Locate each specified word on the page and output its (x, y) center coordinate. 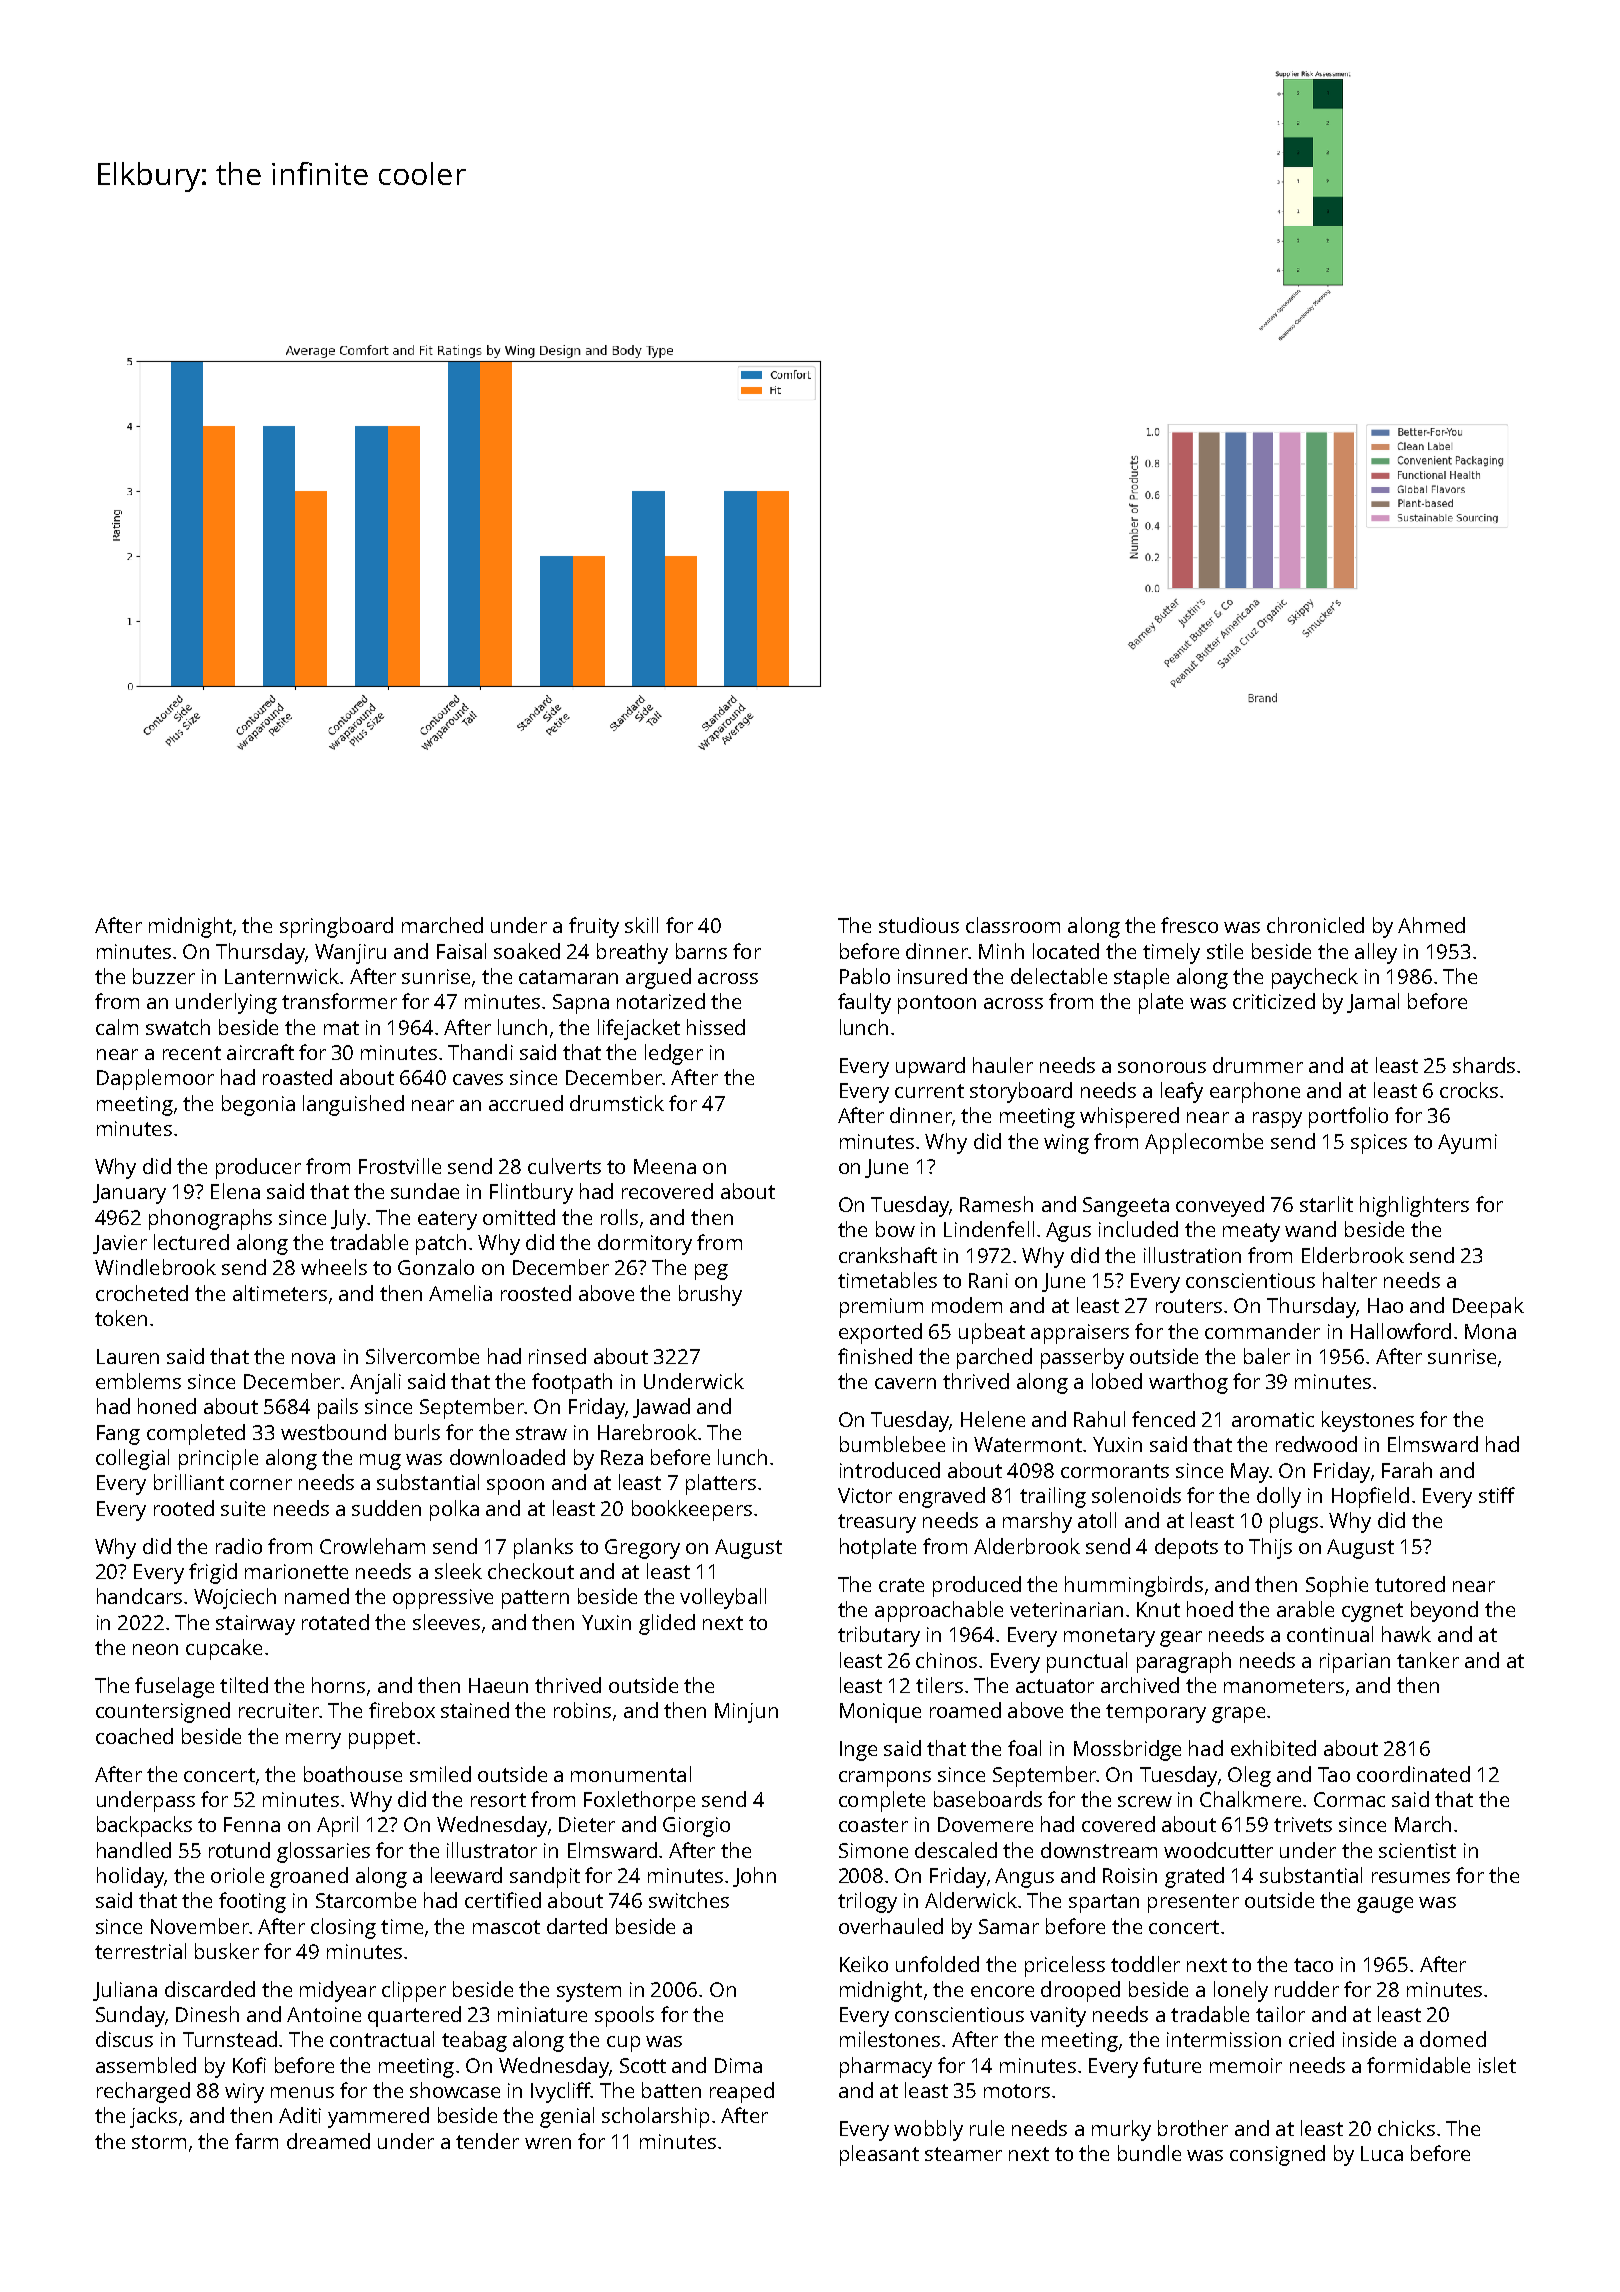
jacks (153, 2117)
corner (261, 1484)
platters (721, 1484)
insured (932, 976)
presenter (1193, 1903)
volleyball (723, 1598)
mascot (506, 1927)
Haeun (498, 1685)
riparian (1355, 1663)
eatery (447, 1220)
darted (577, 1926)
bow (895, 1229)
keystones (1368, 1421)
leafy (1182, 1092)
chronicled (1315, 925)
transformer (339, 1001)
